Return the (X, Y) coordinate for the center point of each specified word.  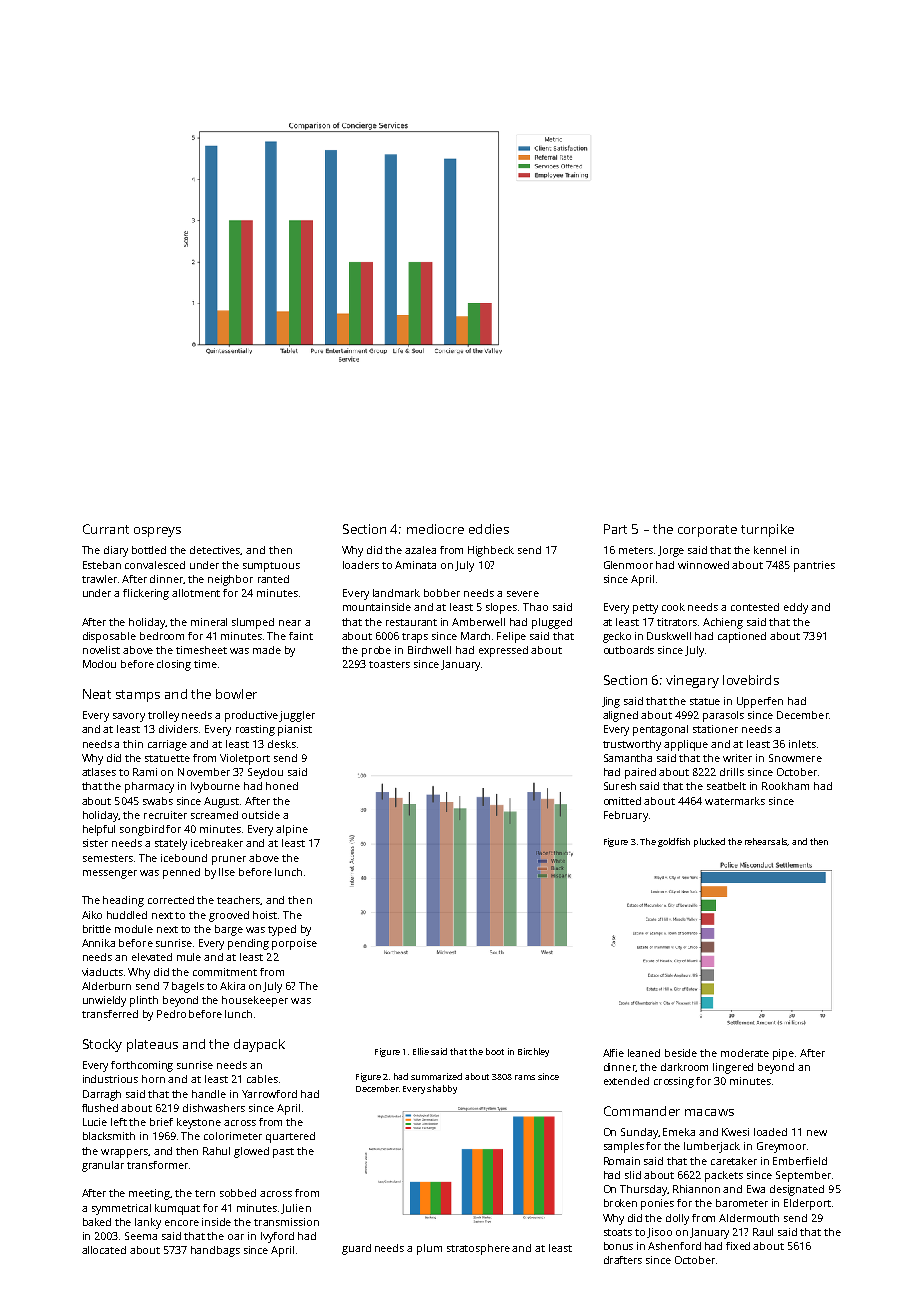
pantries (814, 566)
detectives (215, 550)
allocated (104, 1250)
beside (681, 1053)
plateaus (152, 1045)
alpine (292, 830)
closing (174, 665)
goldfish (674, 842)
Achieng (723, 623)
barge (229, 930)
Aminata (415, 565)
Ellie (421, 1051)
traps (415, 638)
